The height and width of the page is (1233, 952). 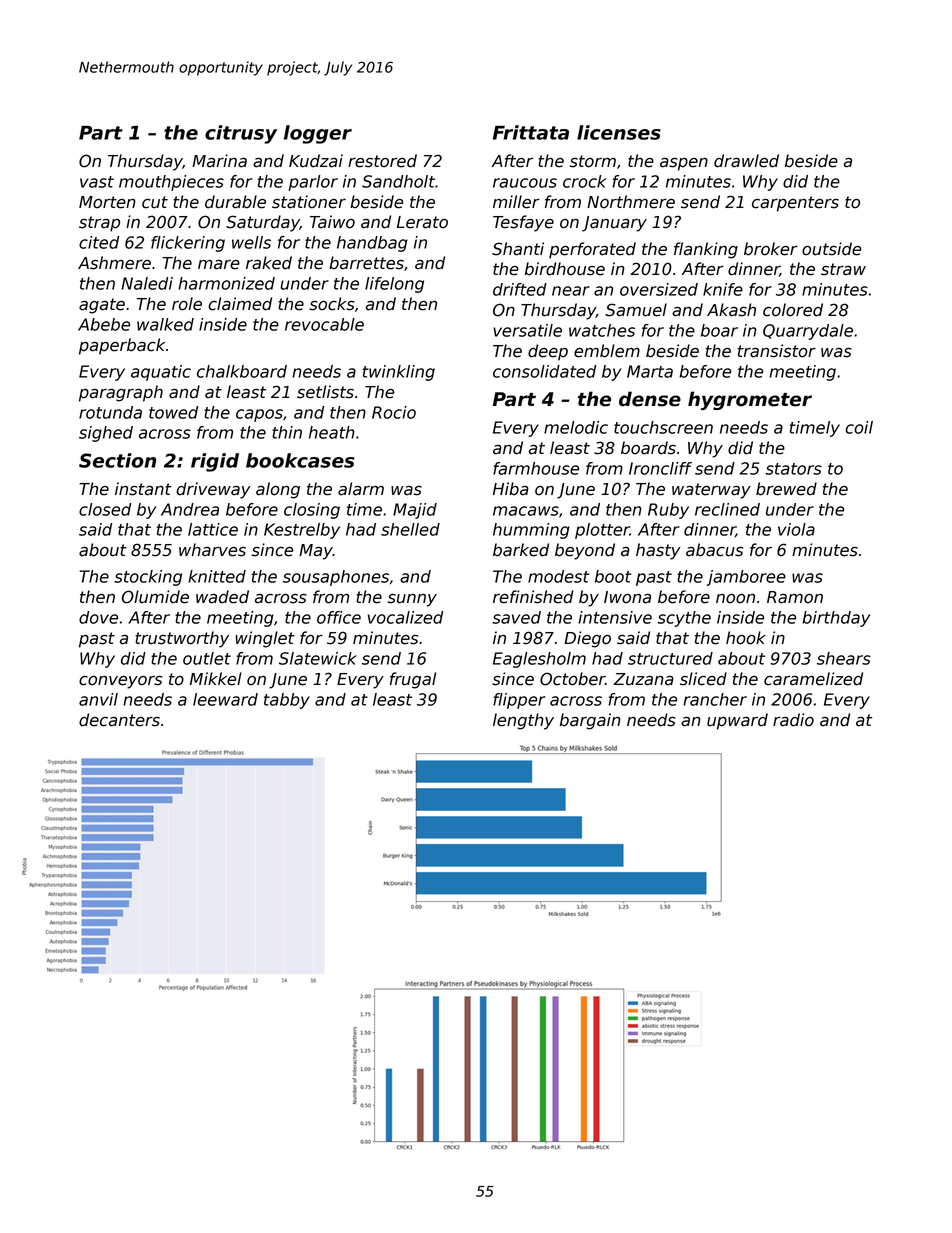 What do you see at coordinates (241, 134) in the page?
I see `citrusy` at bounding box center [241, 134].
